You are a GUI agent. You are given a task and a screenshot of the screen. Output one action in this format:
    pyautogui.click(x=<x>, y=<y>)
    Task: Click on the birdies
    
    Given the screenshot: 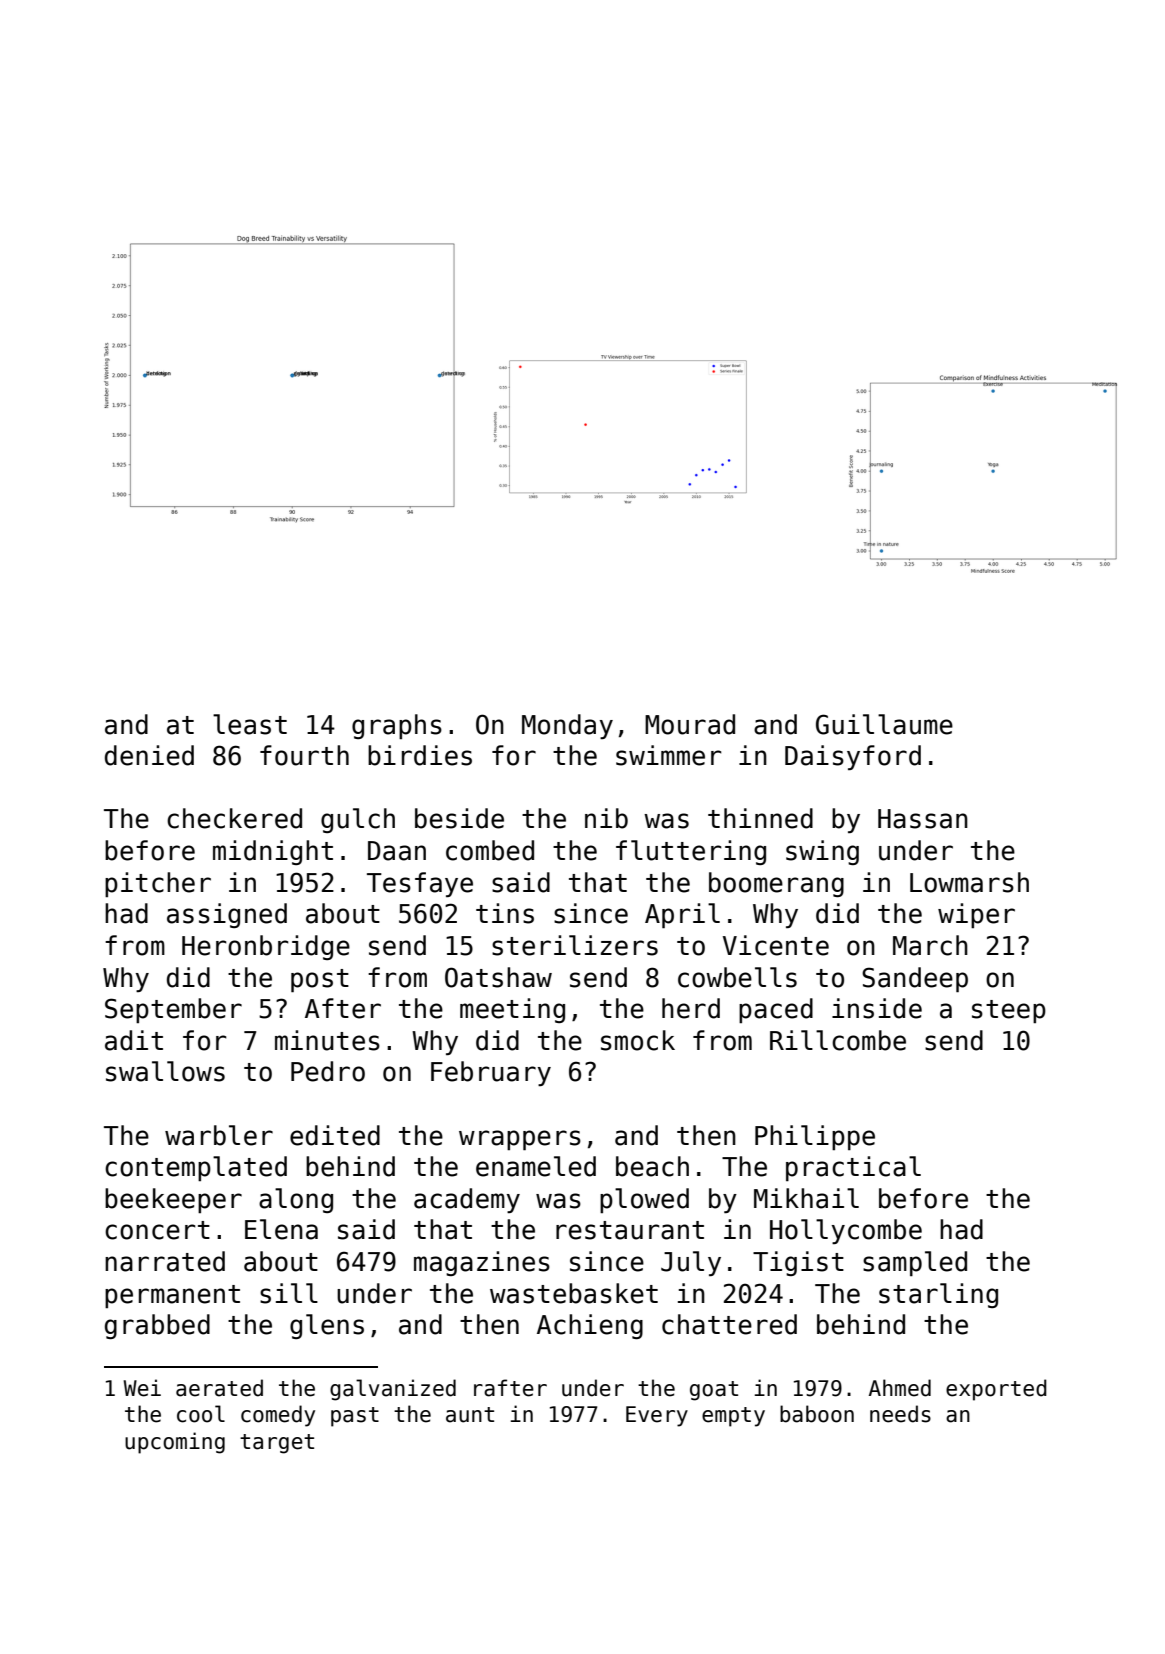 What is the action you would take?
    pyautogui.click(x=420, y=755)
